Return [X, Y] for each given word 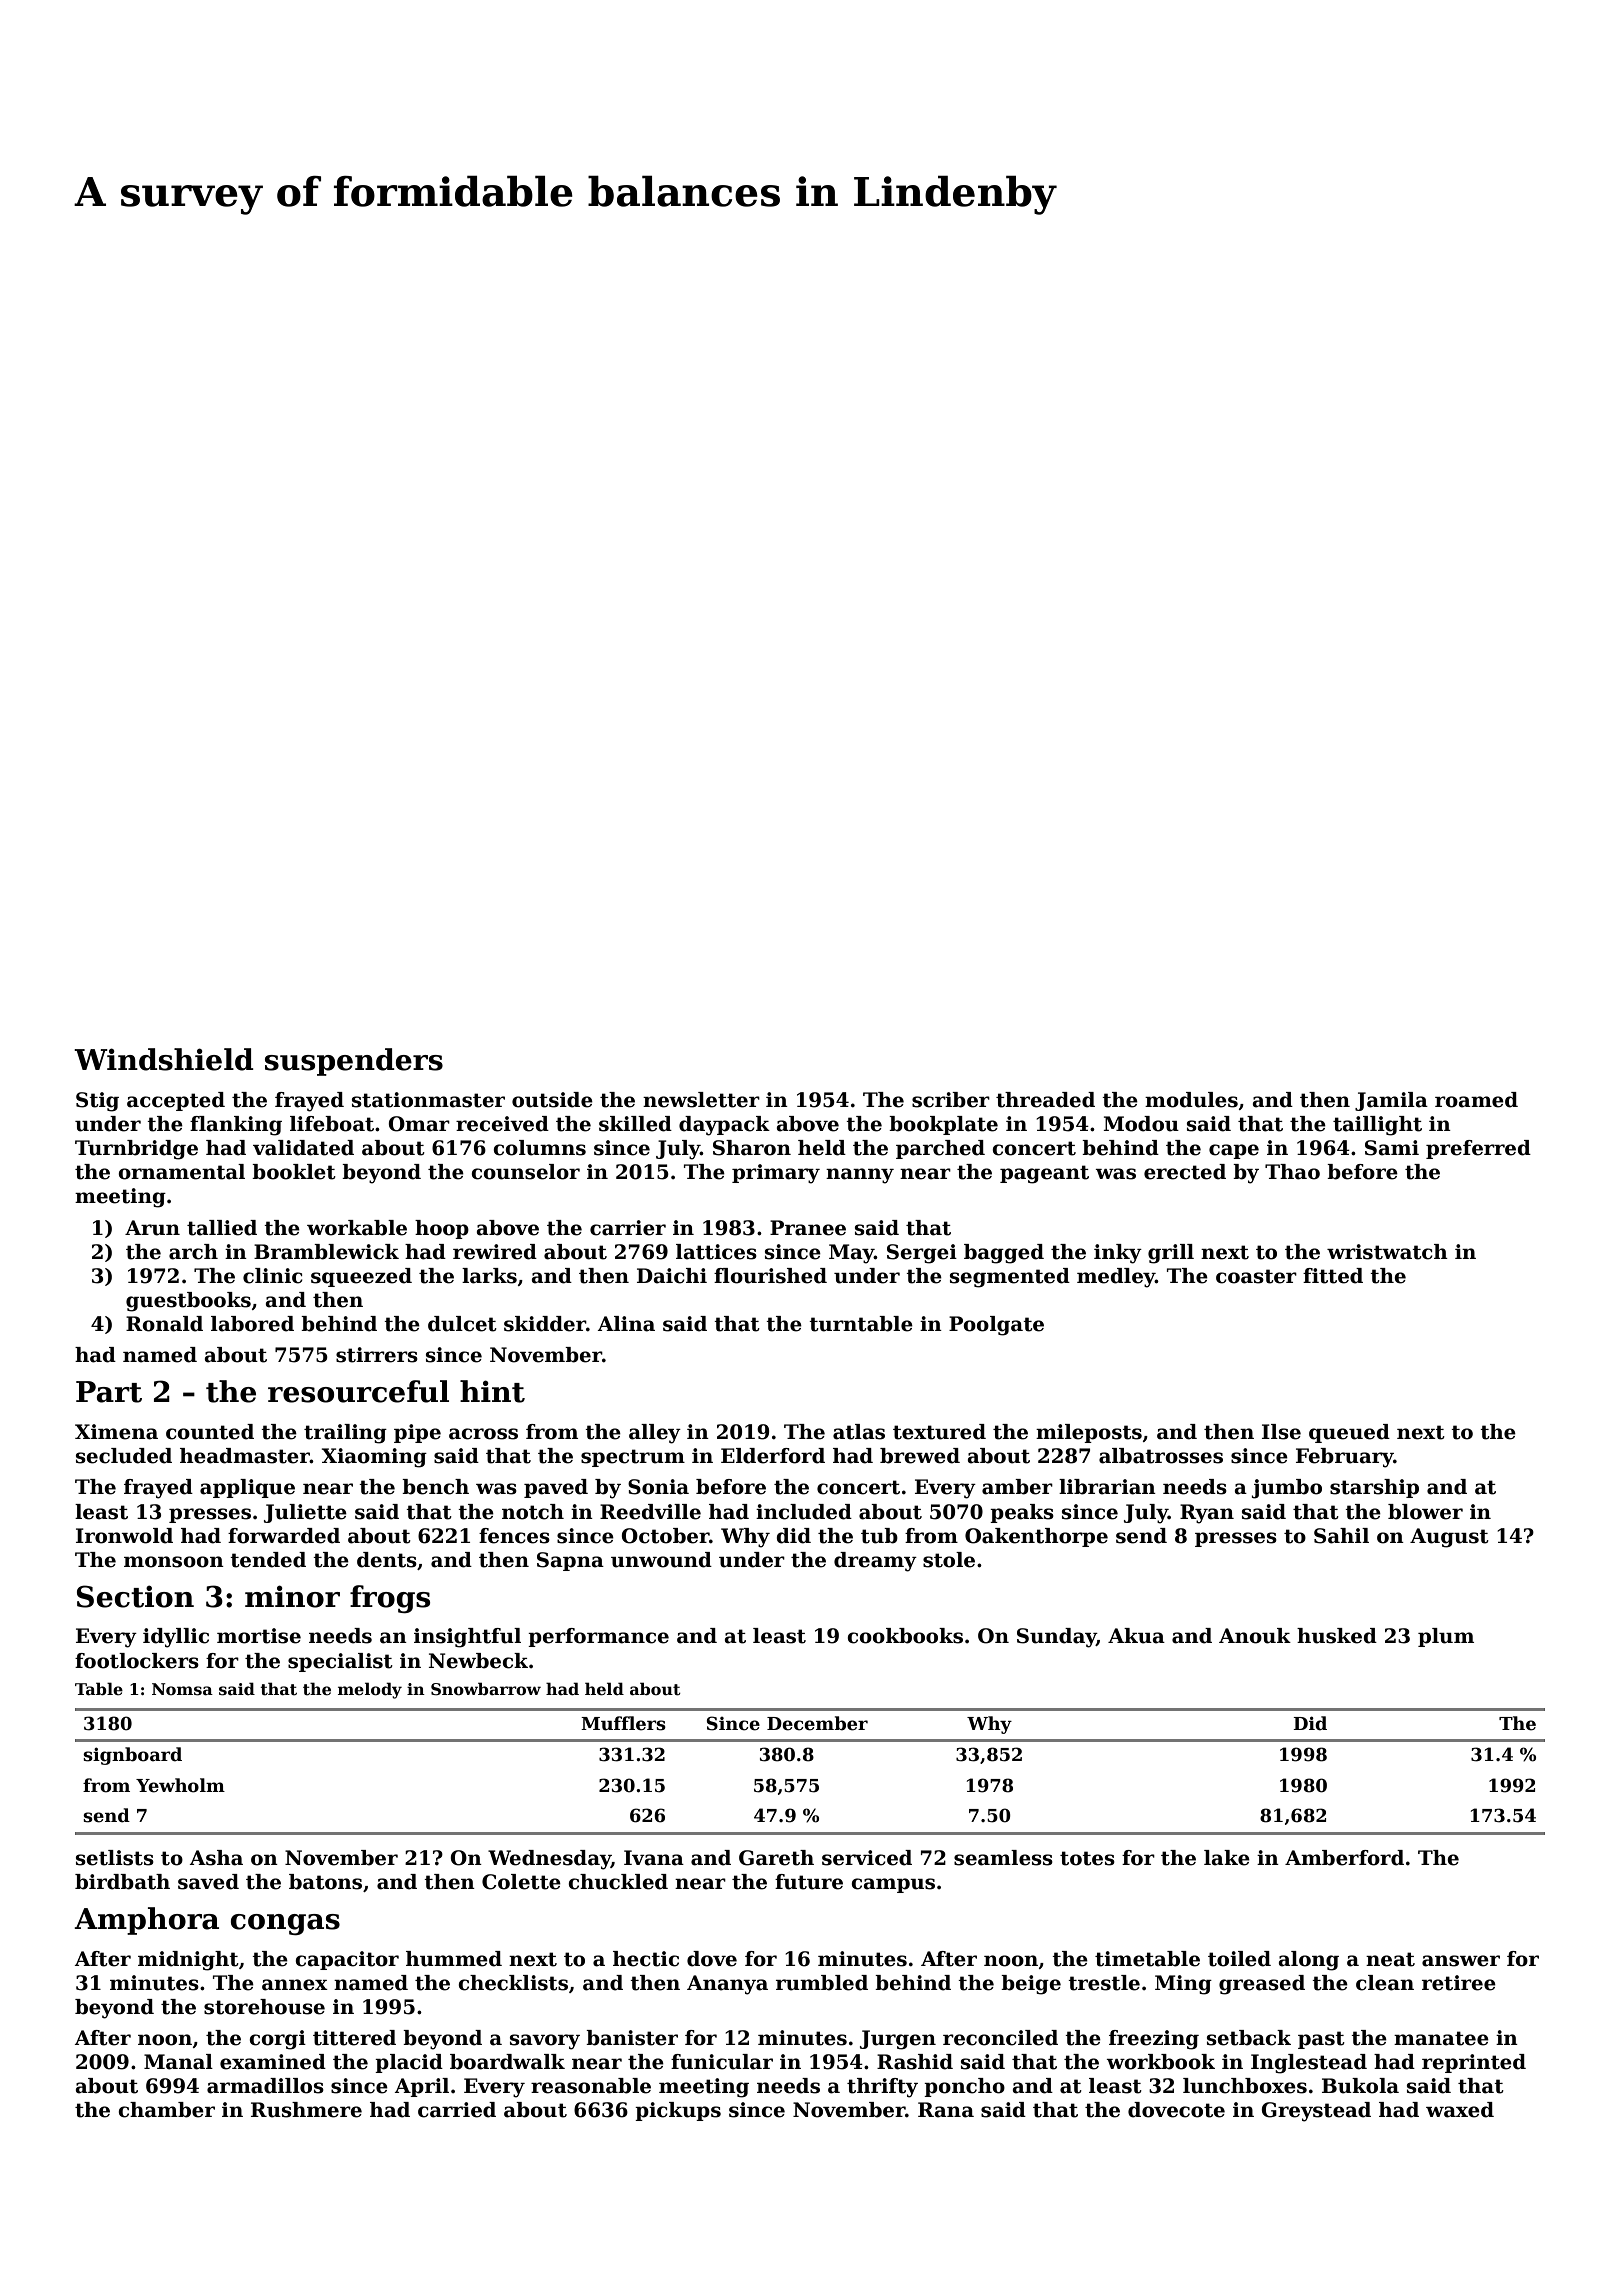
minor [292, 1596]
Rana [946, 2110]
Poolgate [996, 1326]
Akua [1136, 1636]
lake [1227, 1858]
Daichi [672, 1276]
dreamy [875, 1562]
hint [492, 1391]
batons [325, 1882]
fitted [1333, 1276]
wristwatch [1387, 1252]
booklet [294, 1172]
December [817, 1723]
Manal [178, 2062]
